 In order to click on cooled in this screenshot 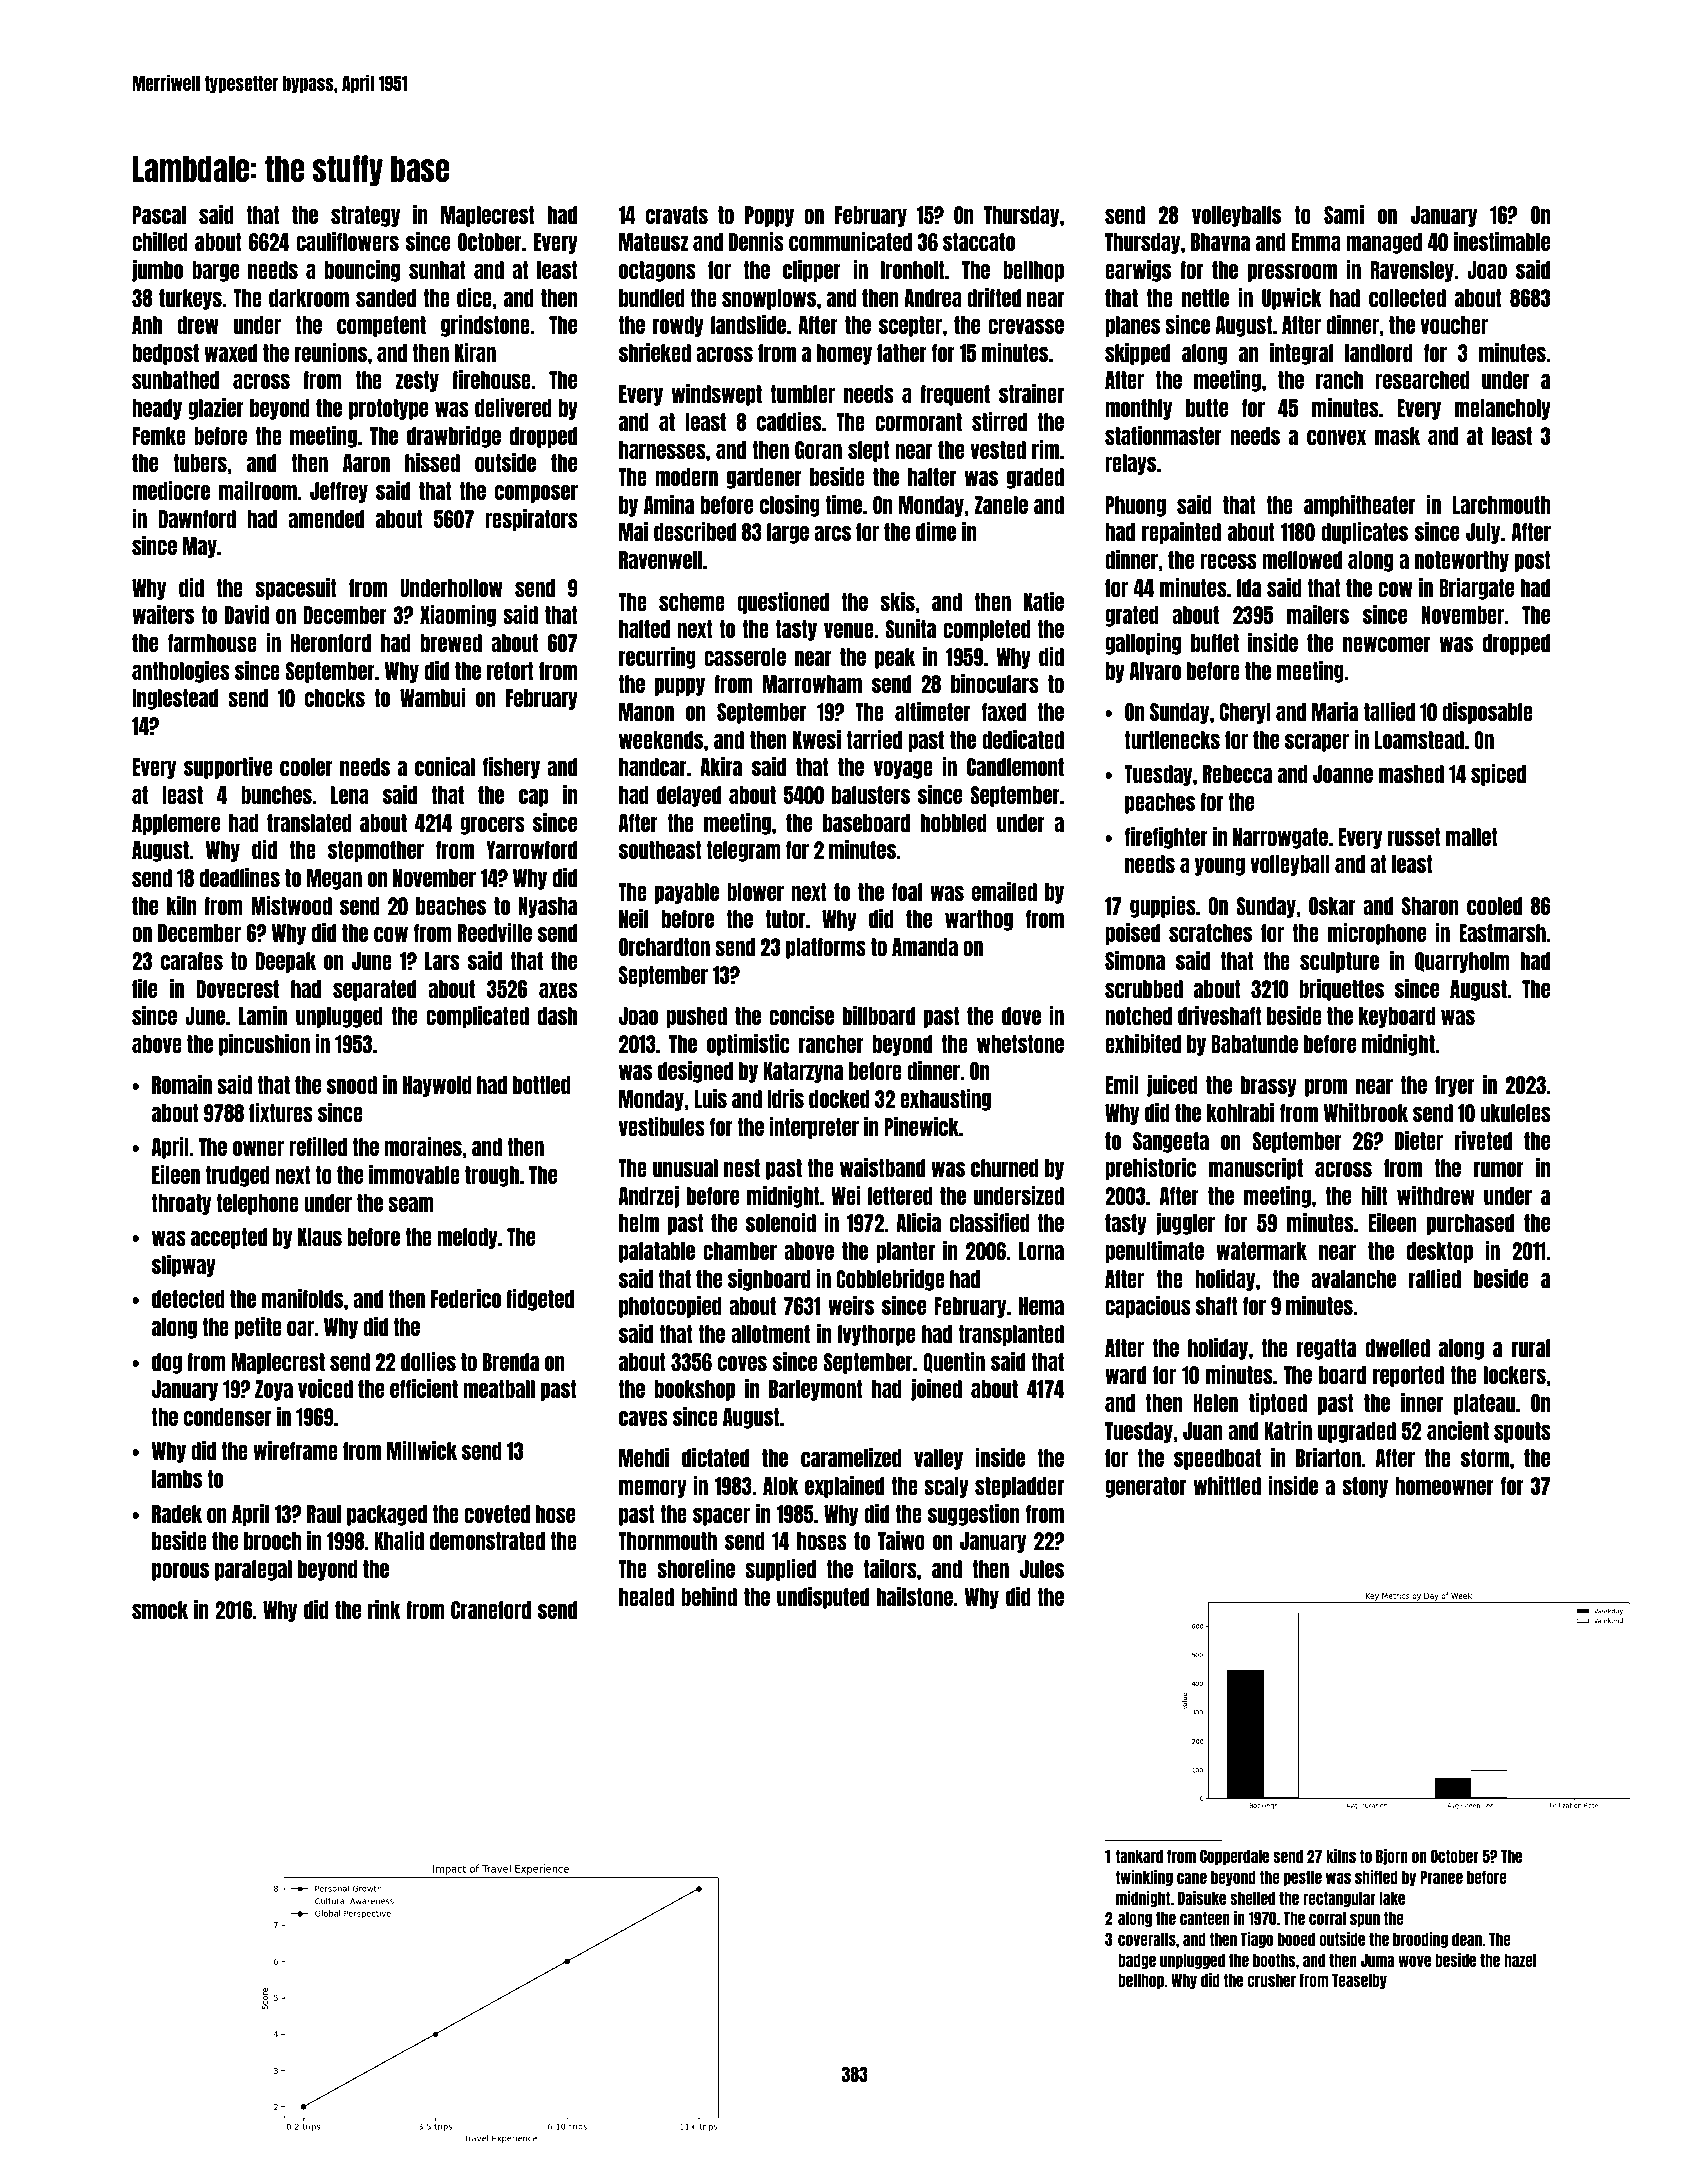, I will do `click(1494, 906)`.
